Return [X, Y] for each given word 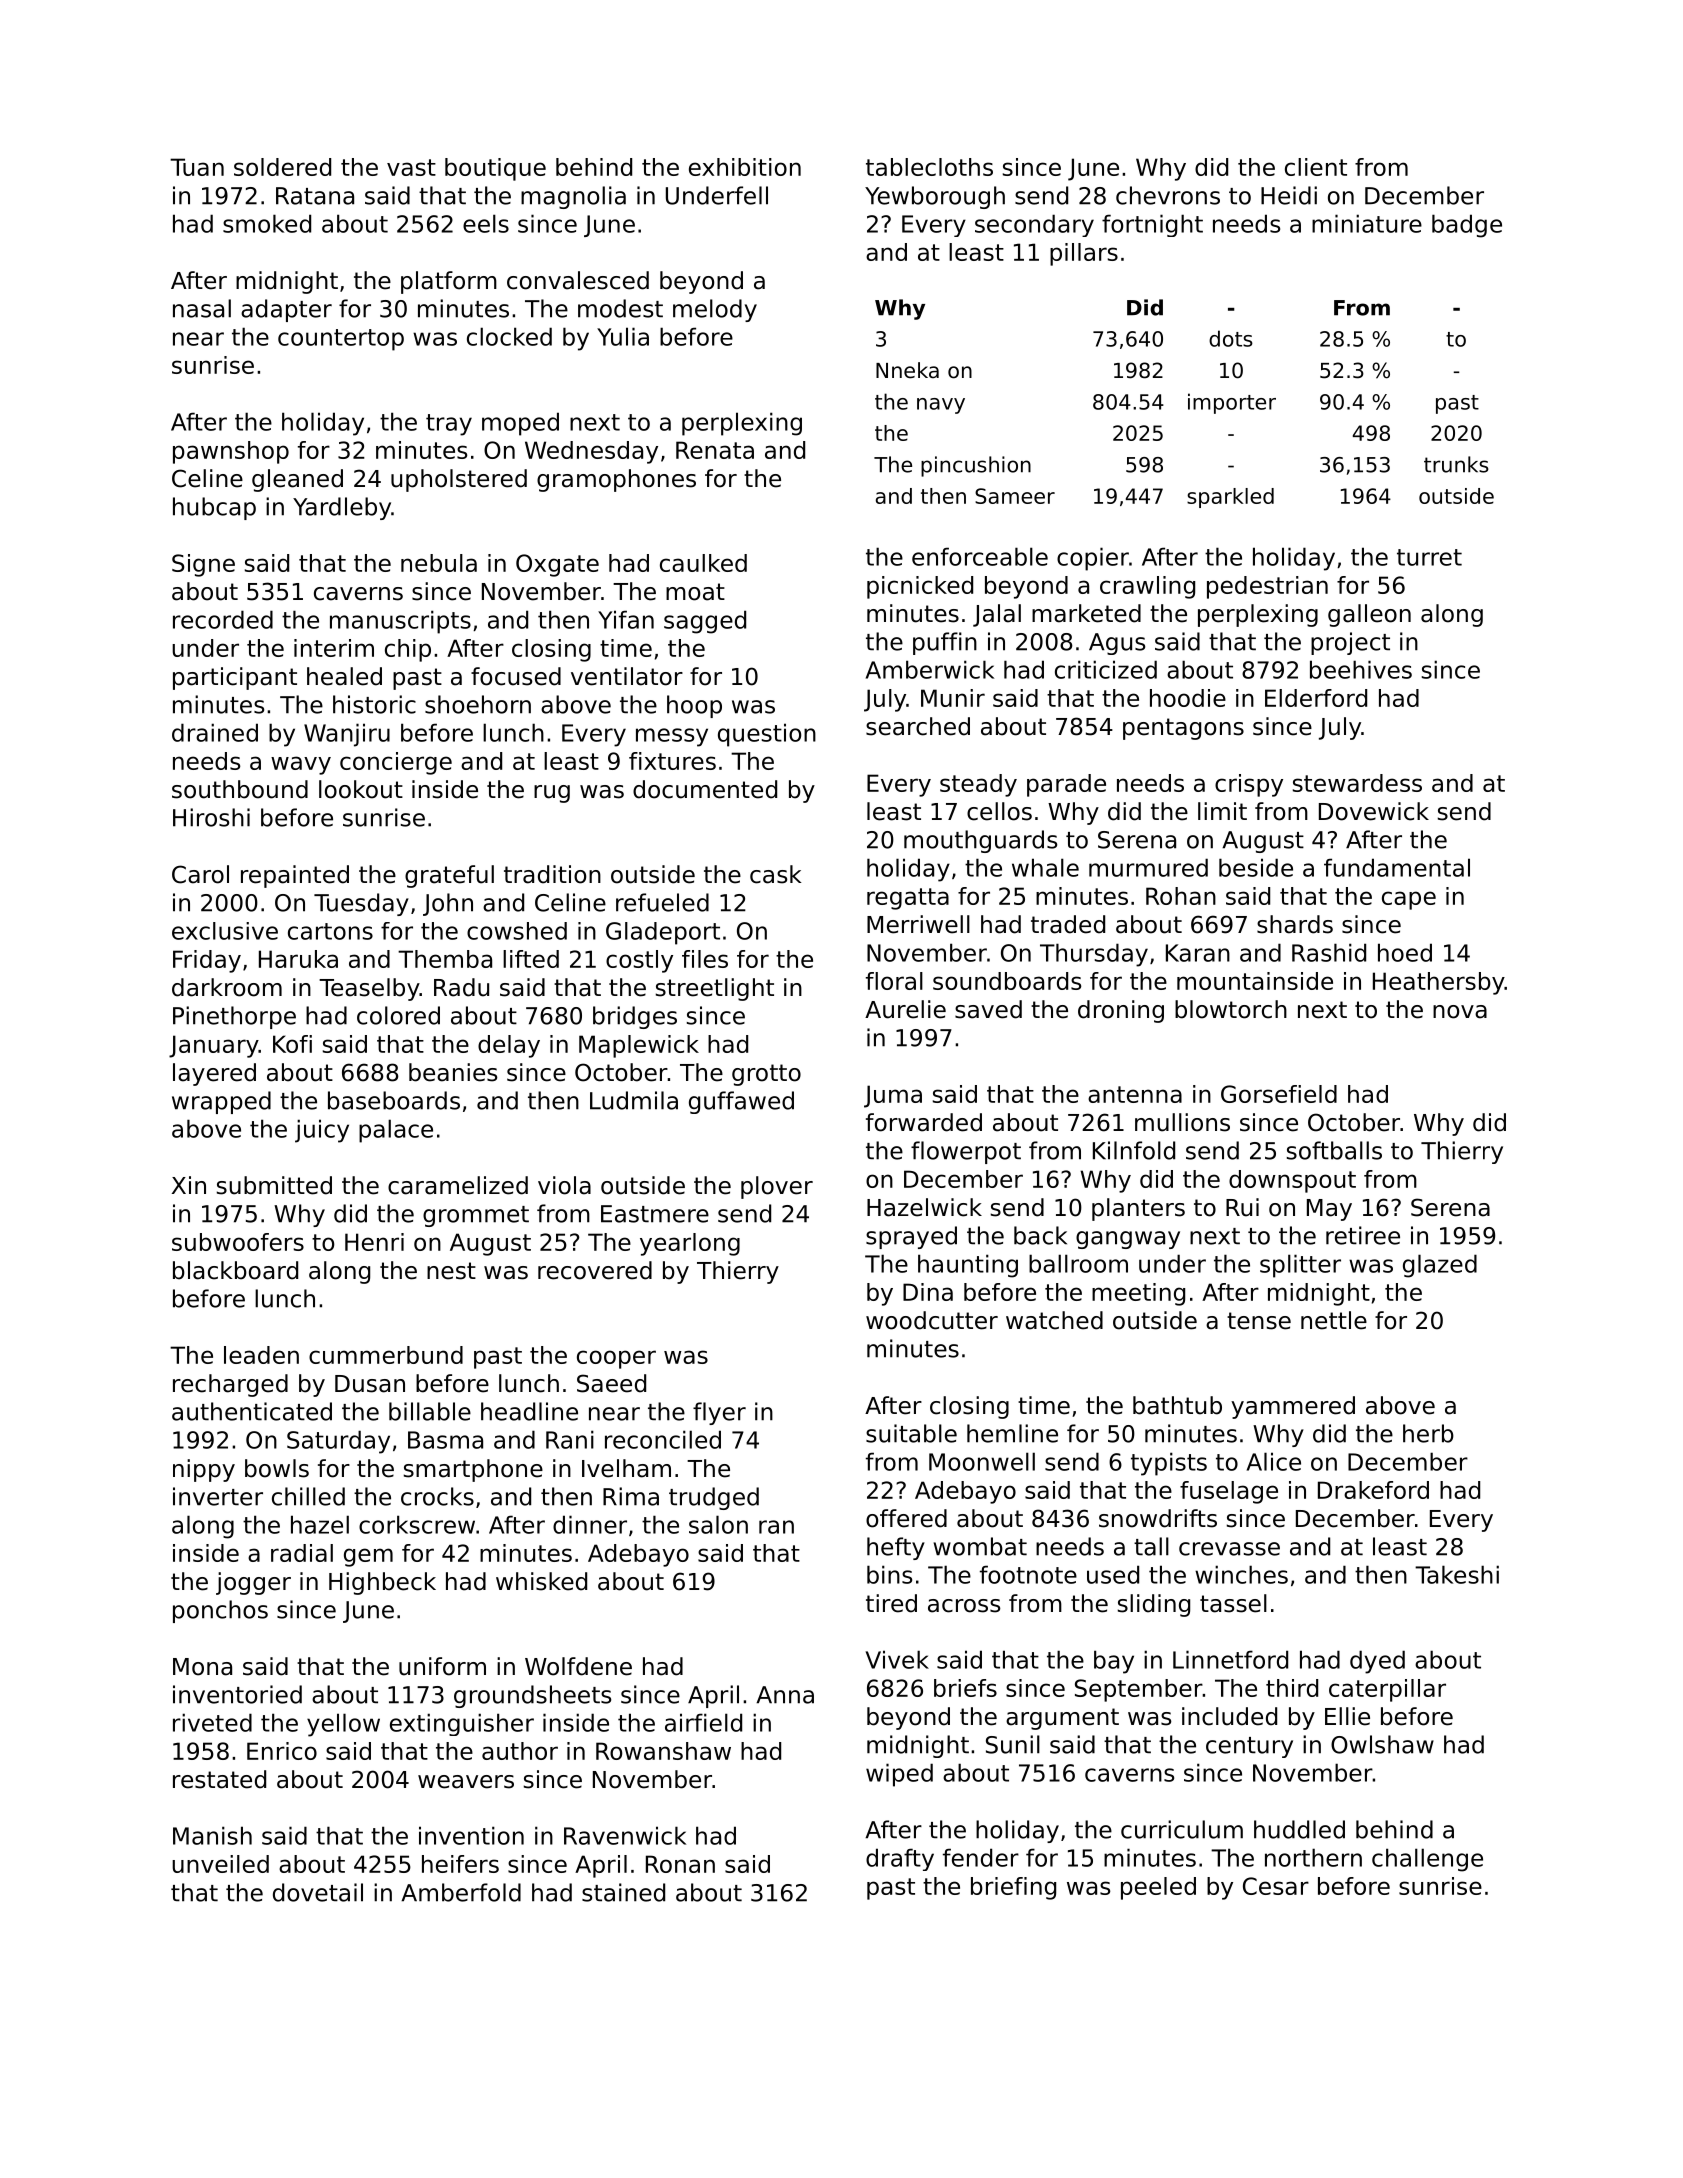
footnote [1028, 1574]
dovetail [318, 1892]
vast [411, 167]
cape [1409, 900]
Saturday [338, 1442]
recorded [223, 619]
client [1316, 167]
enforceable [980, 556]
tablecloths [929, 167]
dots [1231, 338]
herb [1428, 1433]
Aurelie [905, 1009]
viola [564, 1185]
